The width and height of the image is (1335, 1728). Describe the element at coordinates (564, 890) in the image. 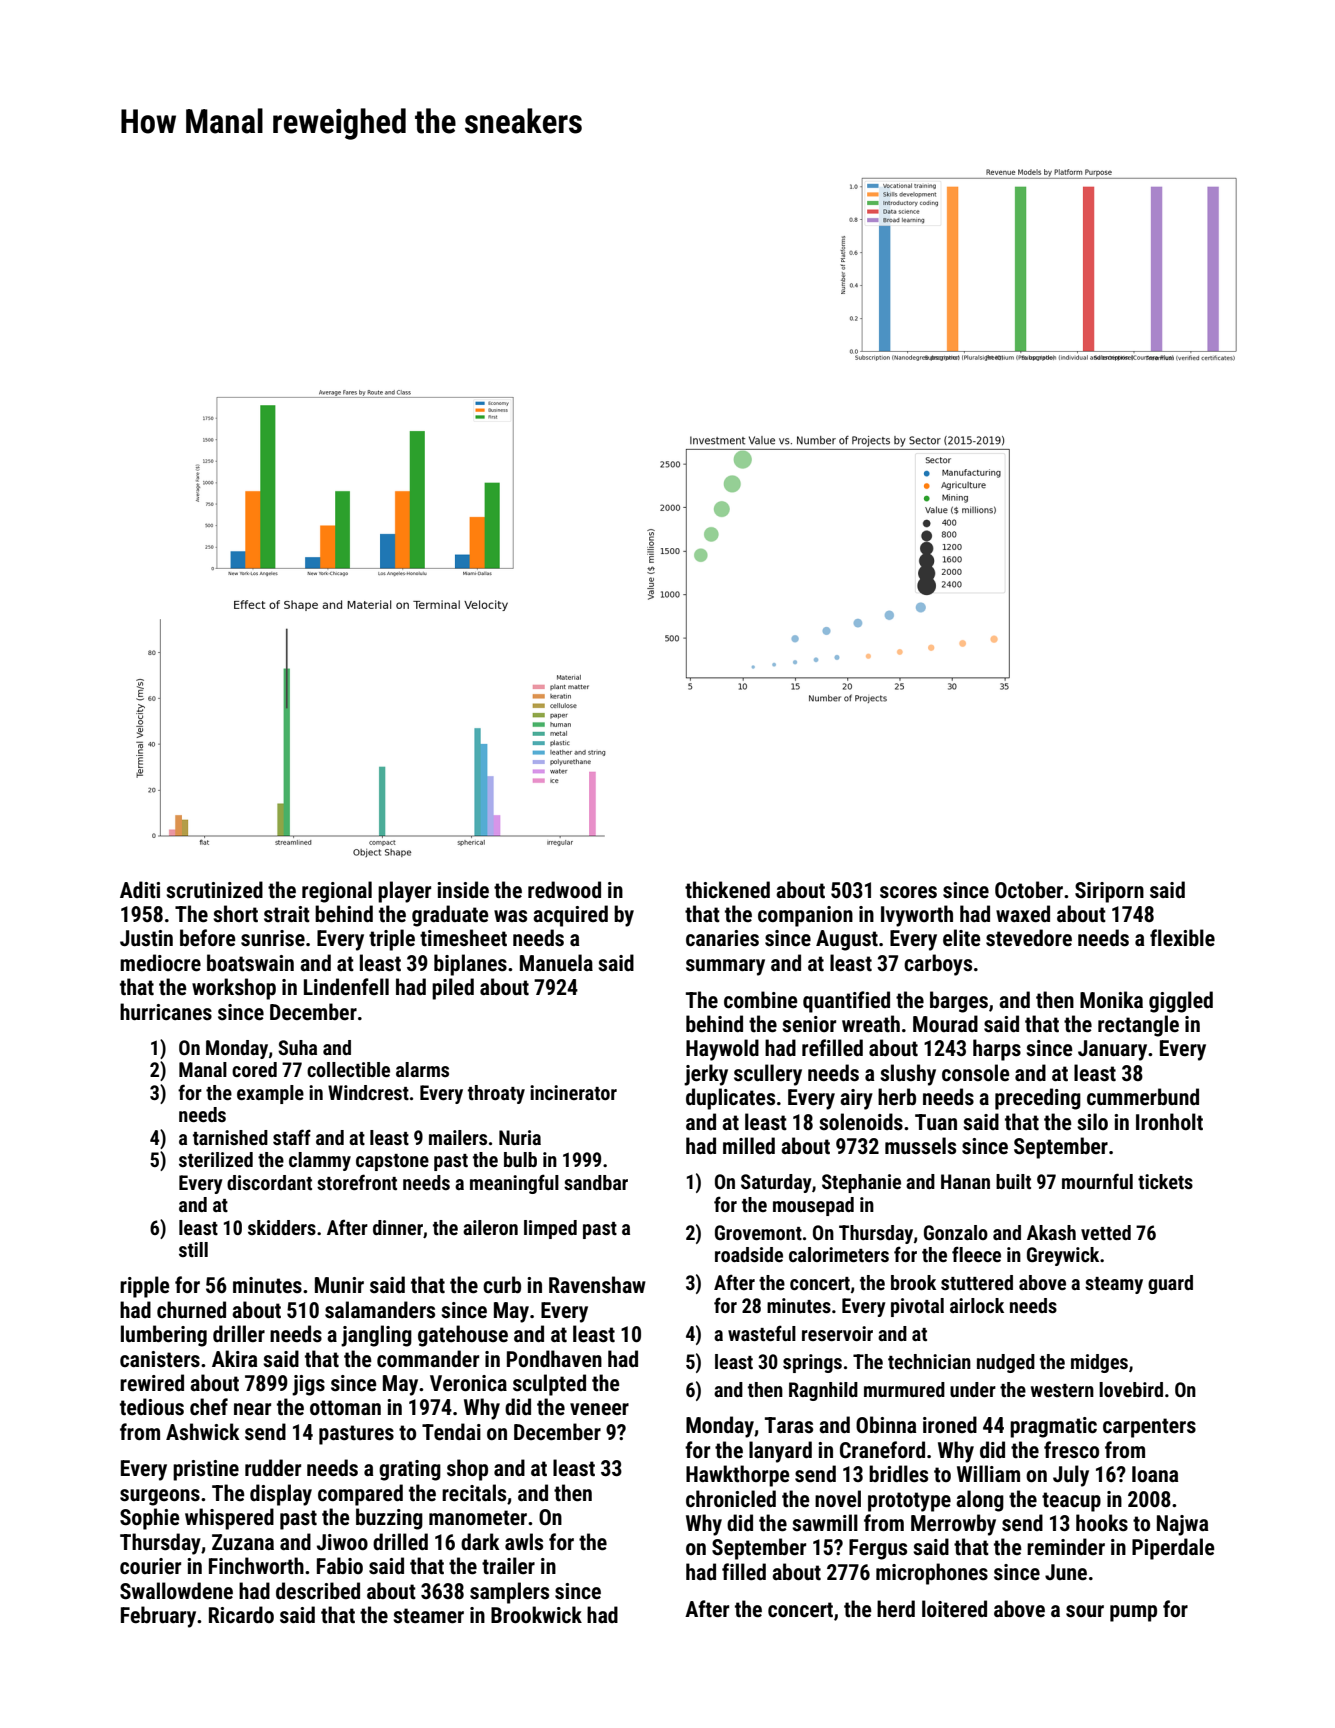

I see `redwood` at that location.
